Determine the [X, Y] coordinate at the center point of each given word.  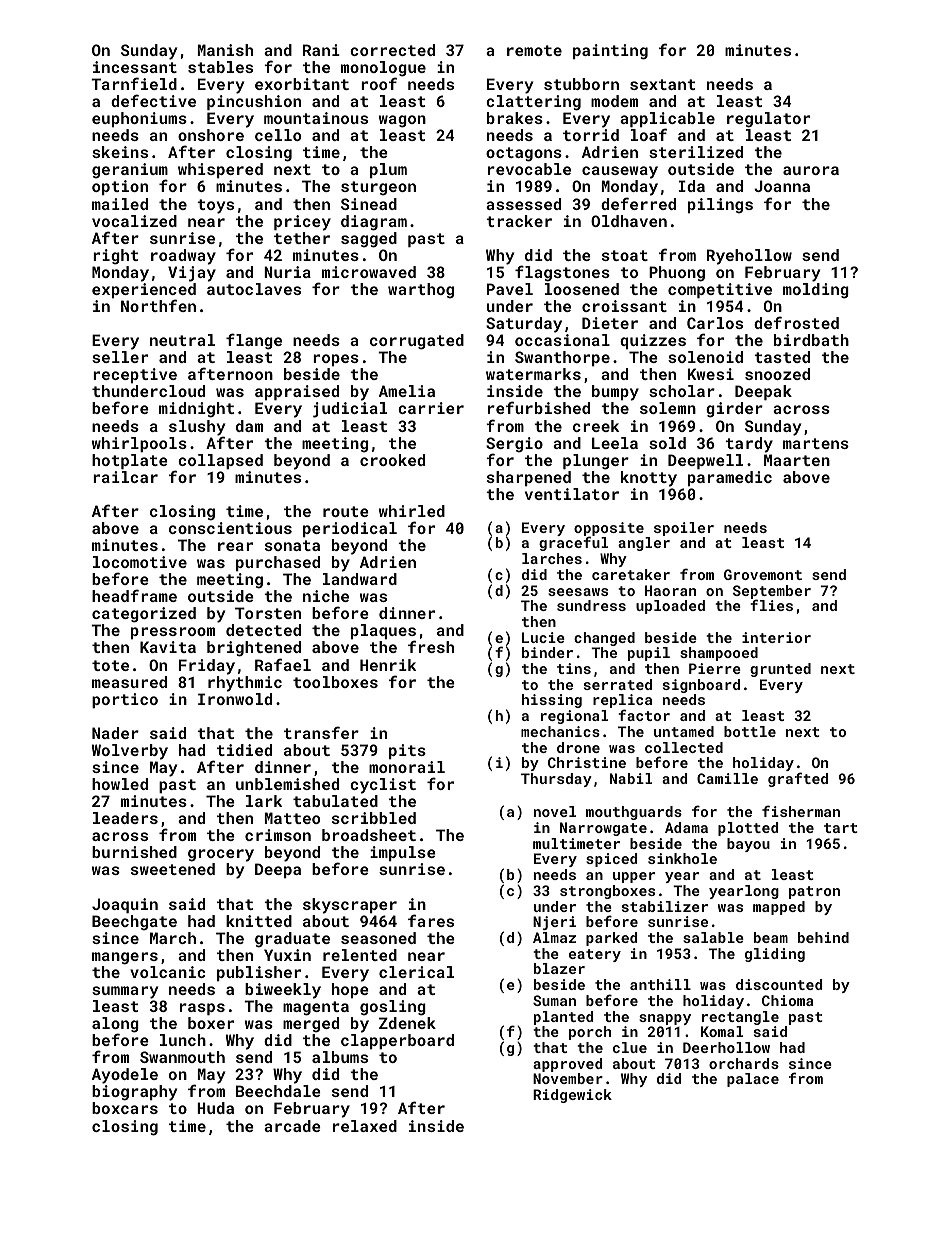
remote [534, 50]
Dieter [610, 323]
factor [644, 715]
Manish [225, 50]
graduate [292, 940]
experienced [144, 290]
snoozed [777, 374]
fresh [431, 647]
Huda [215, 1108]
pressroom [173, 633]
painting [610, 52]
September [772, 592]
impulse [403, 853]
